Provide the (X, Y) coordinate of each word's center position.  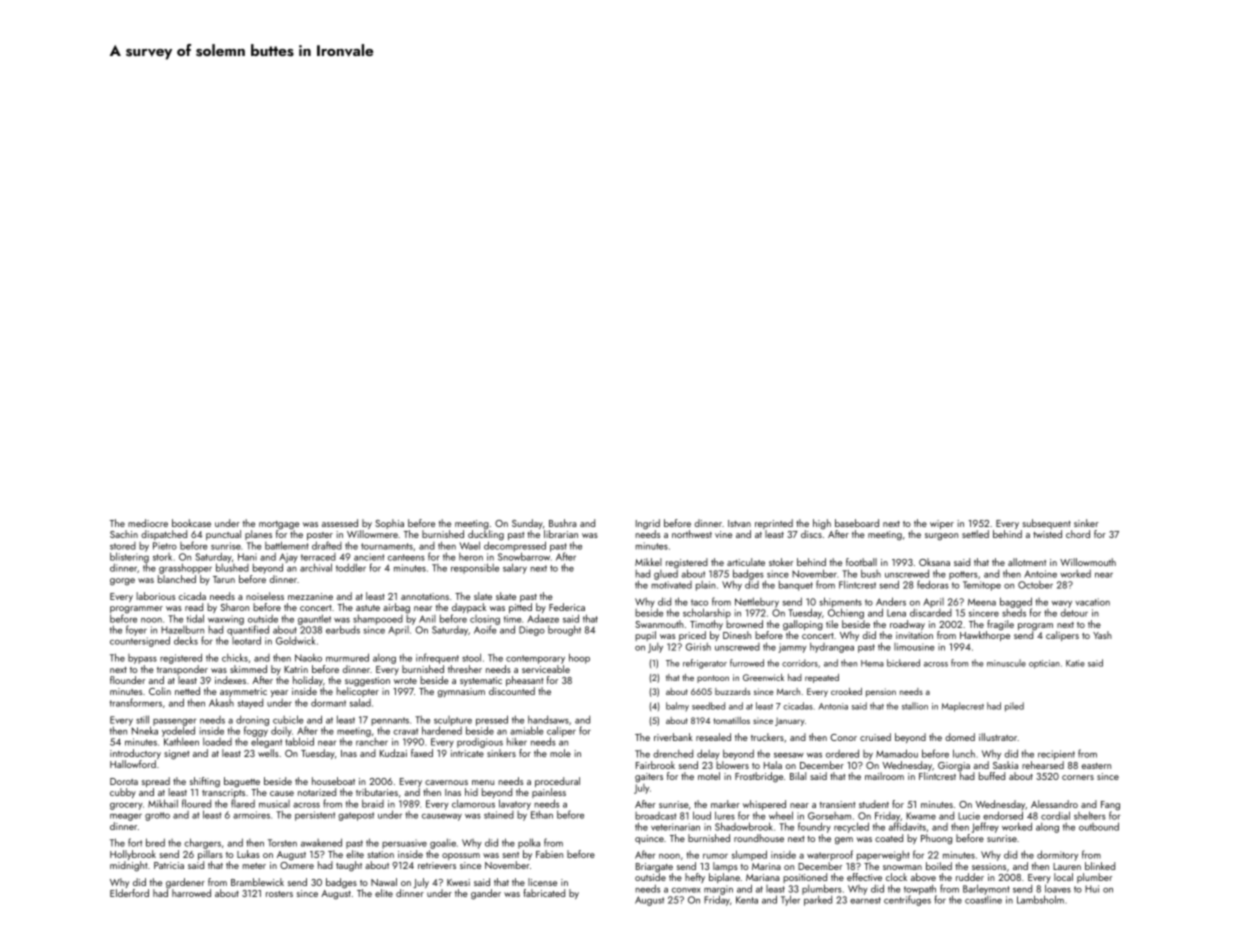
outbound (1099, 826)
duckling (486, 535)
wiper (942, 524)
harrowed (191, 893)
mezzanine (310, 596)
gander (486, 894)
